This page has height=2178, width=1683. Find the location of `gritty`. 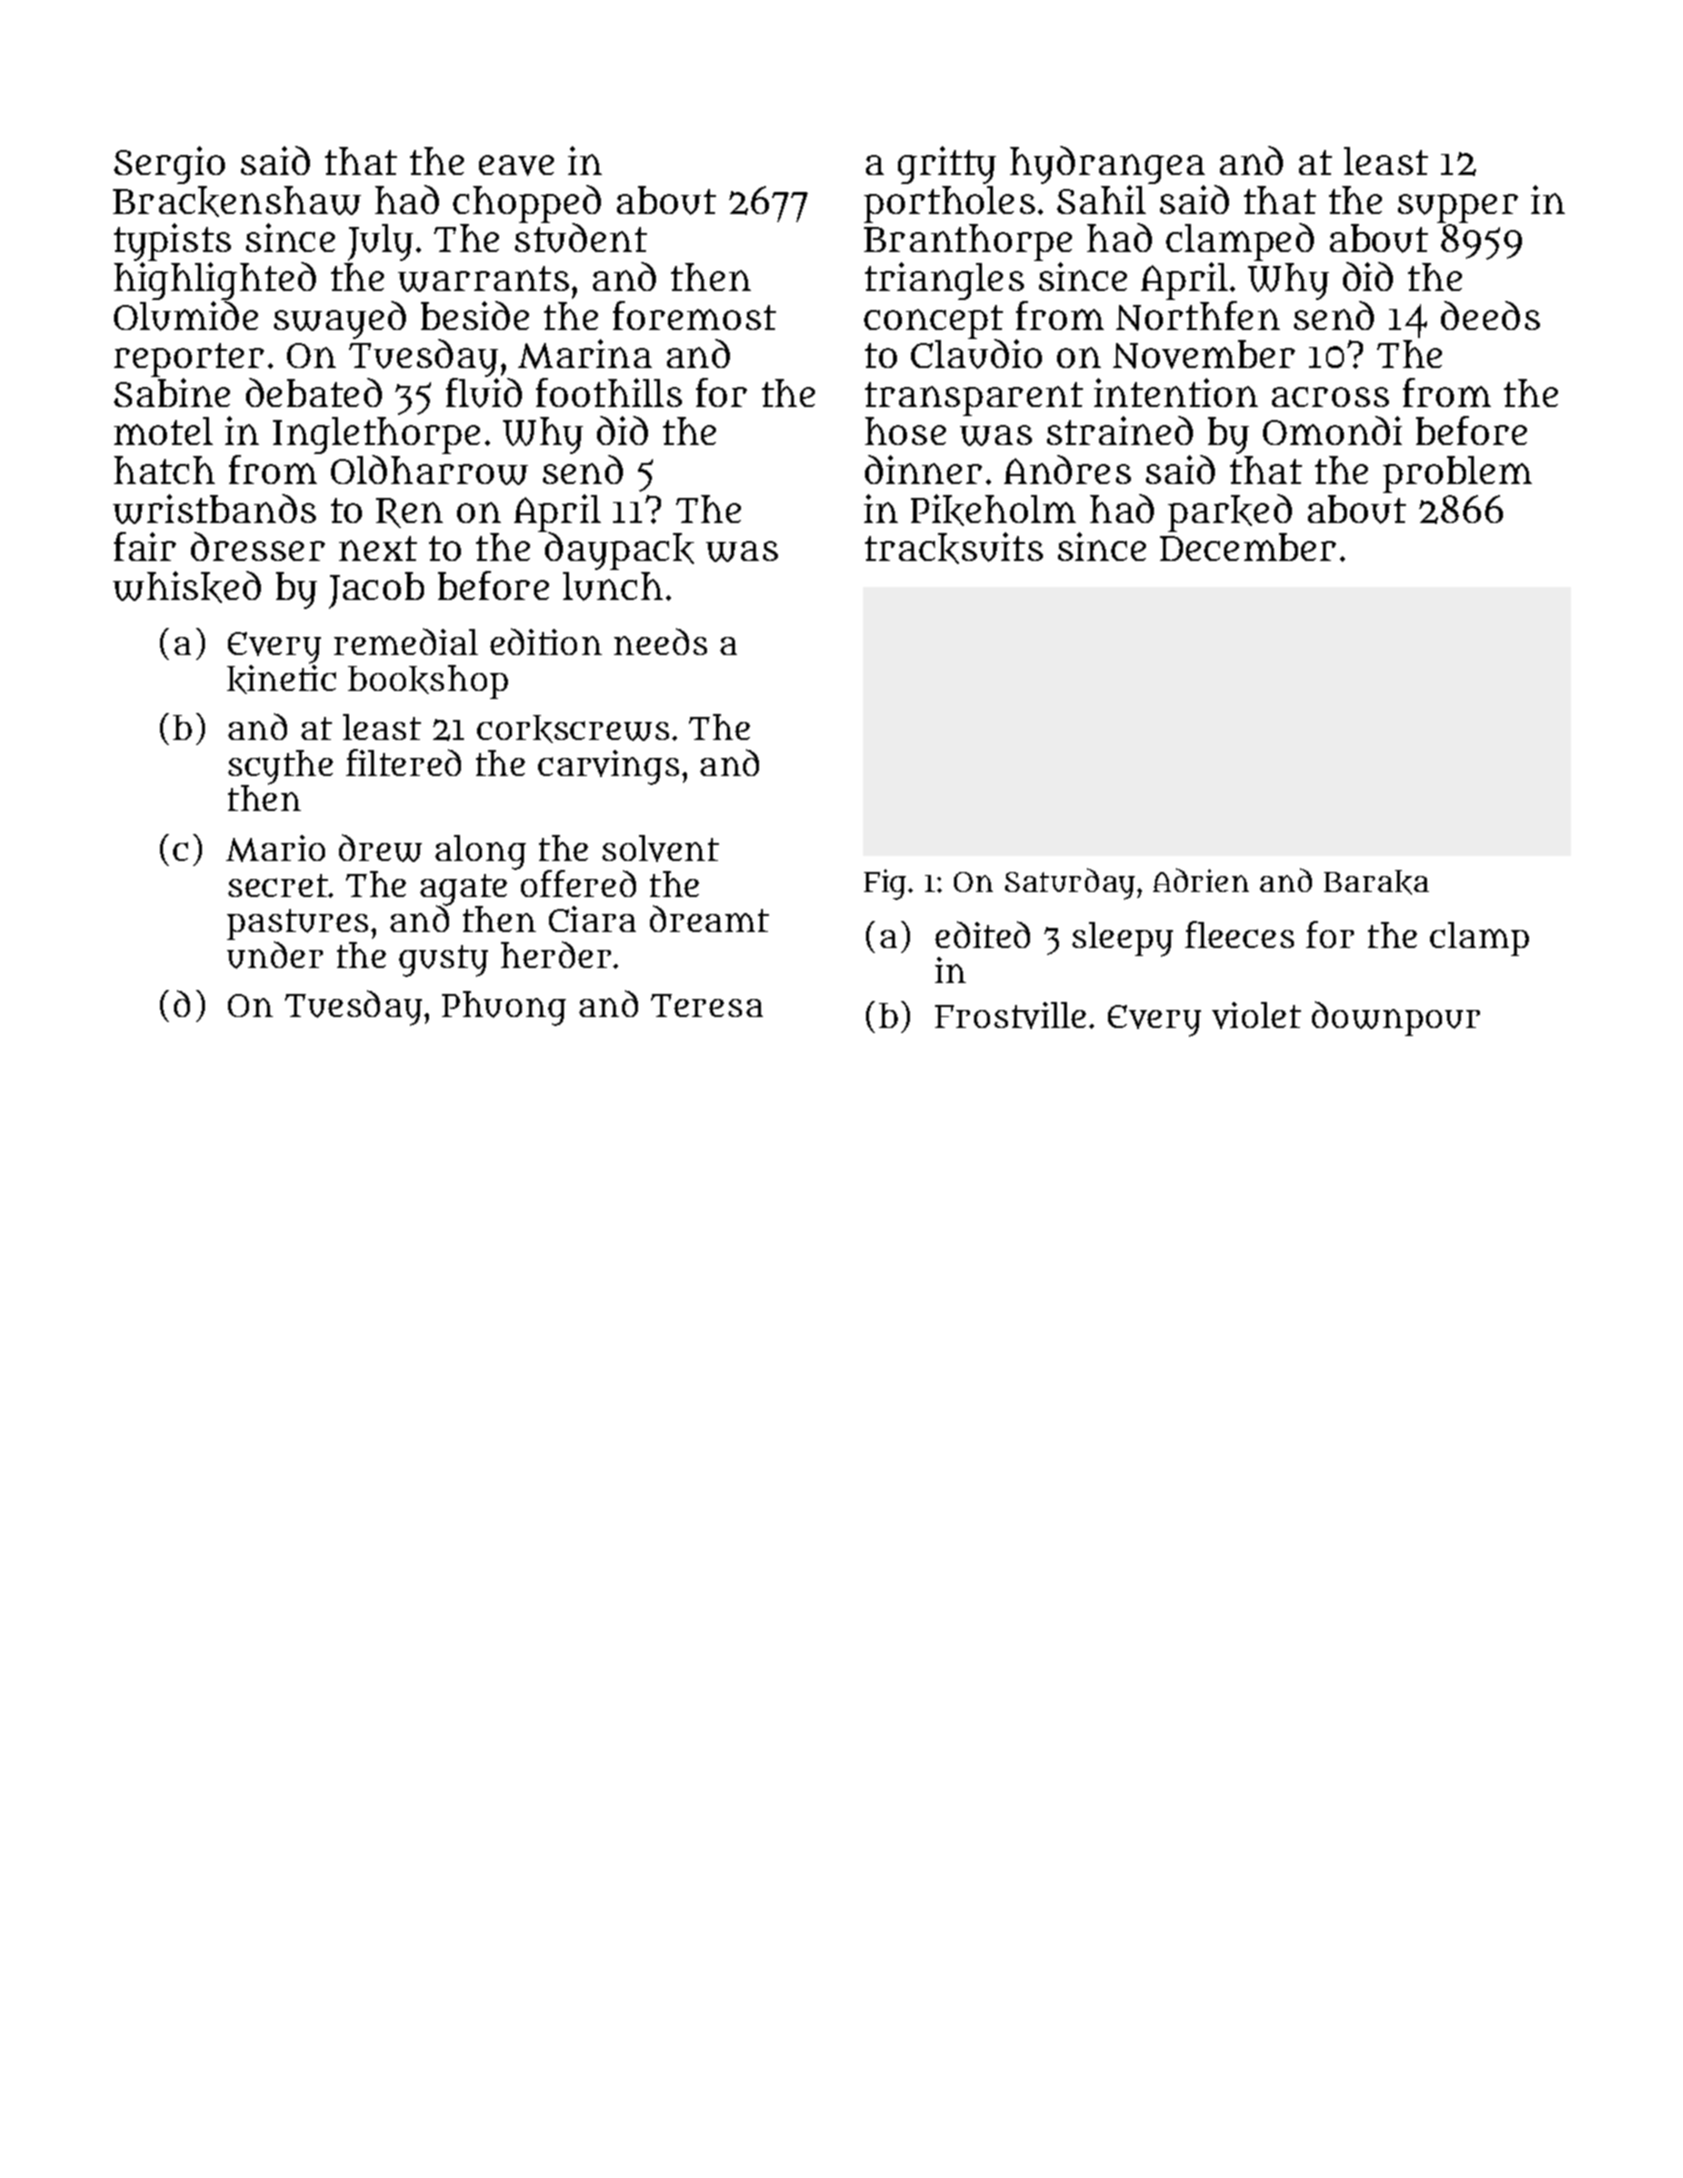

gritty is located at coordinates (947, 165).
